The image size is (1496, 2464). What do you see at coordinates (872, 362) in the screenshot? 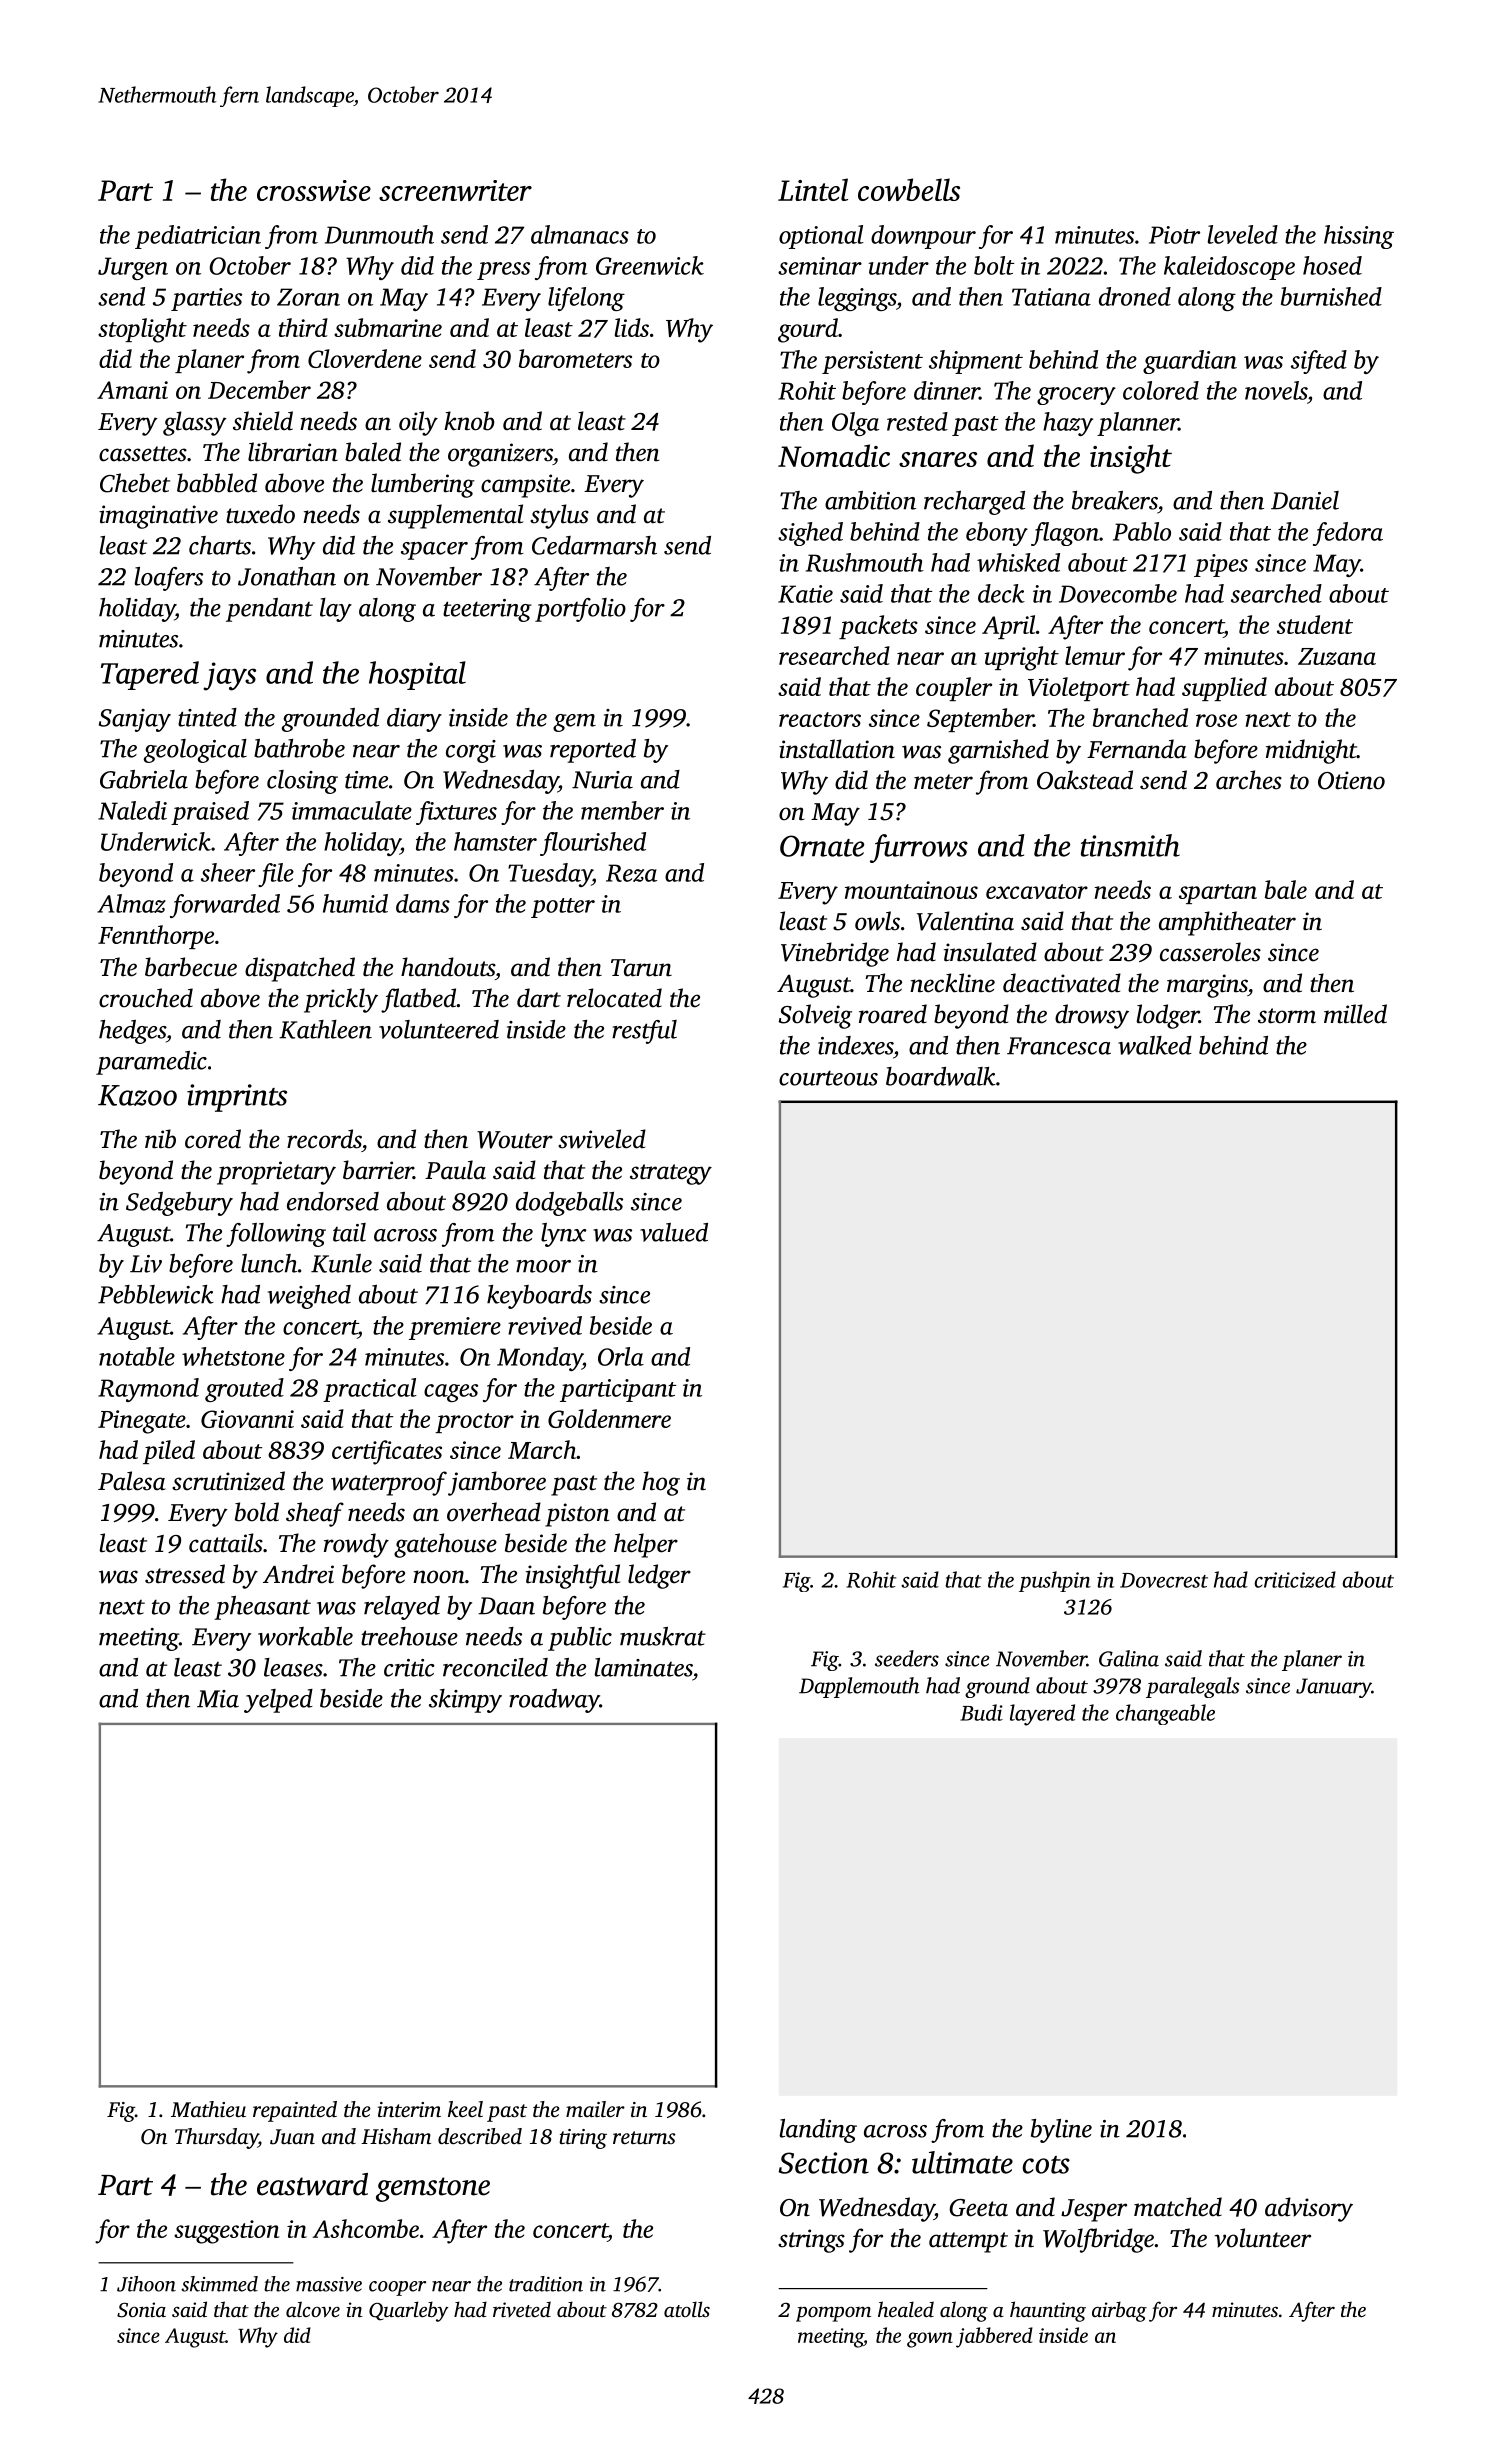
I see `persistent` at bounding box center [872, 362].
